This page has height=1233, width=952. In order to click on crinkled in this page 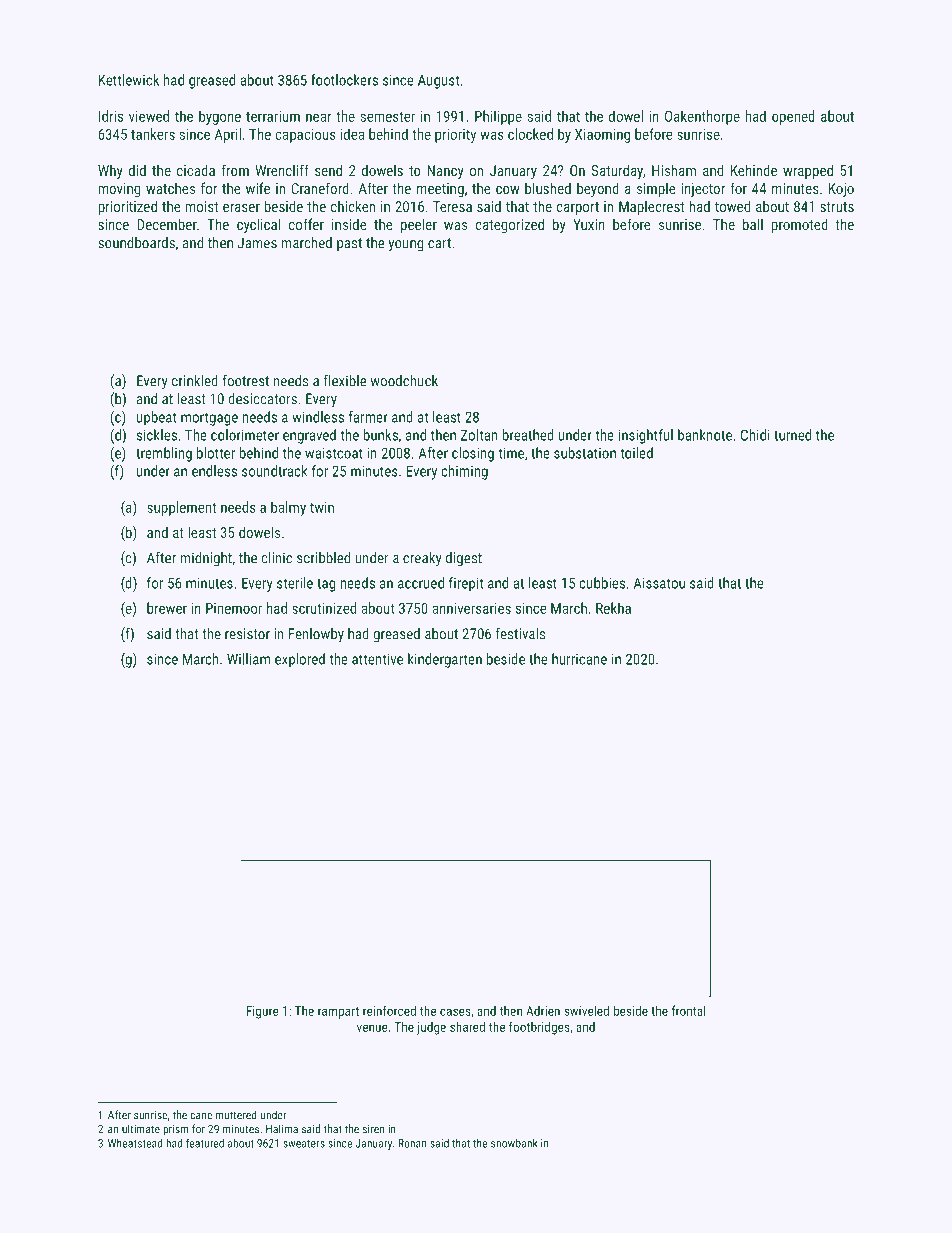, I will do `click(195, 381)`.
